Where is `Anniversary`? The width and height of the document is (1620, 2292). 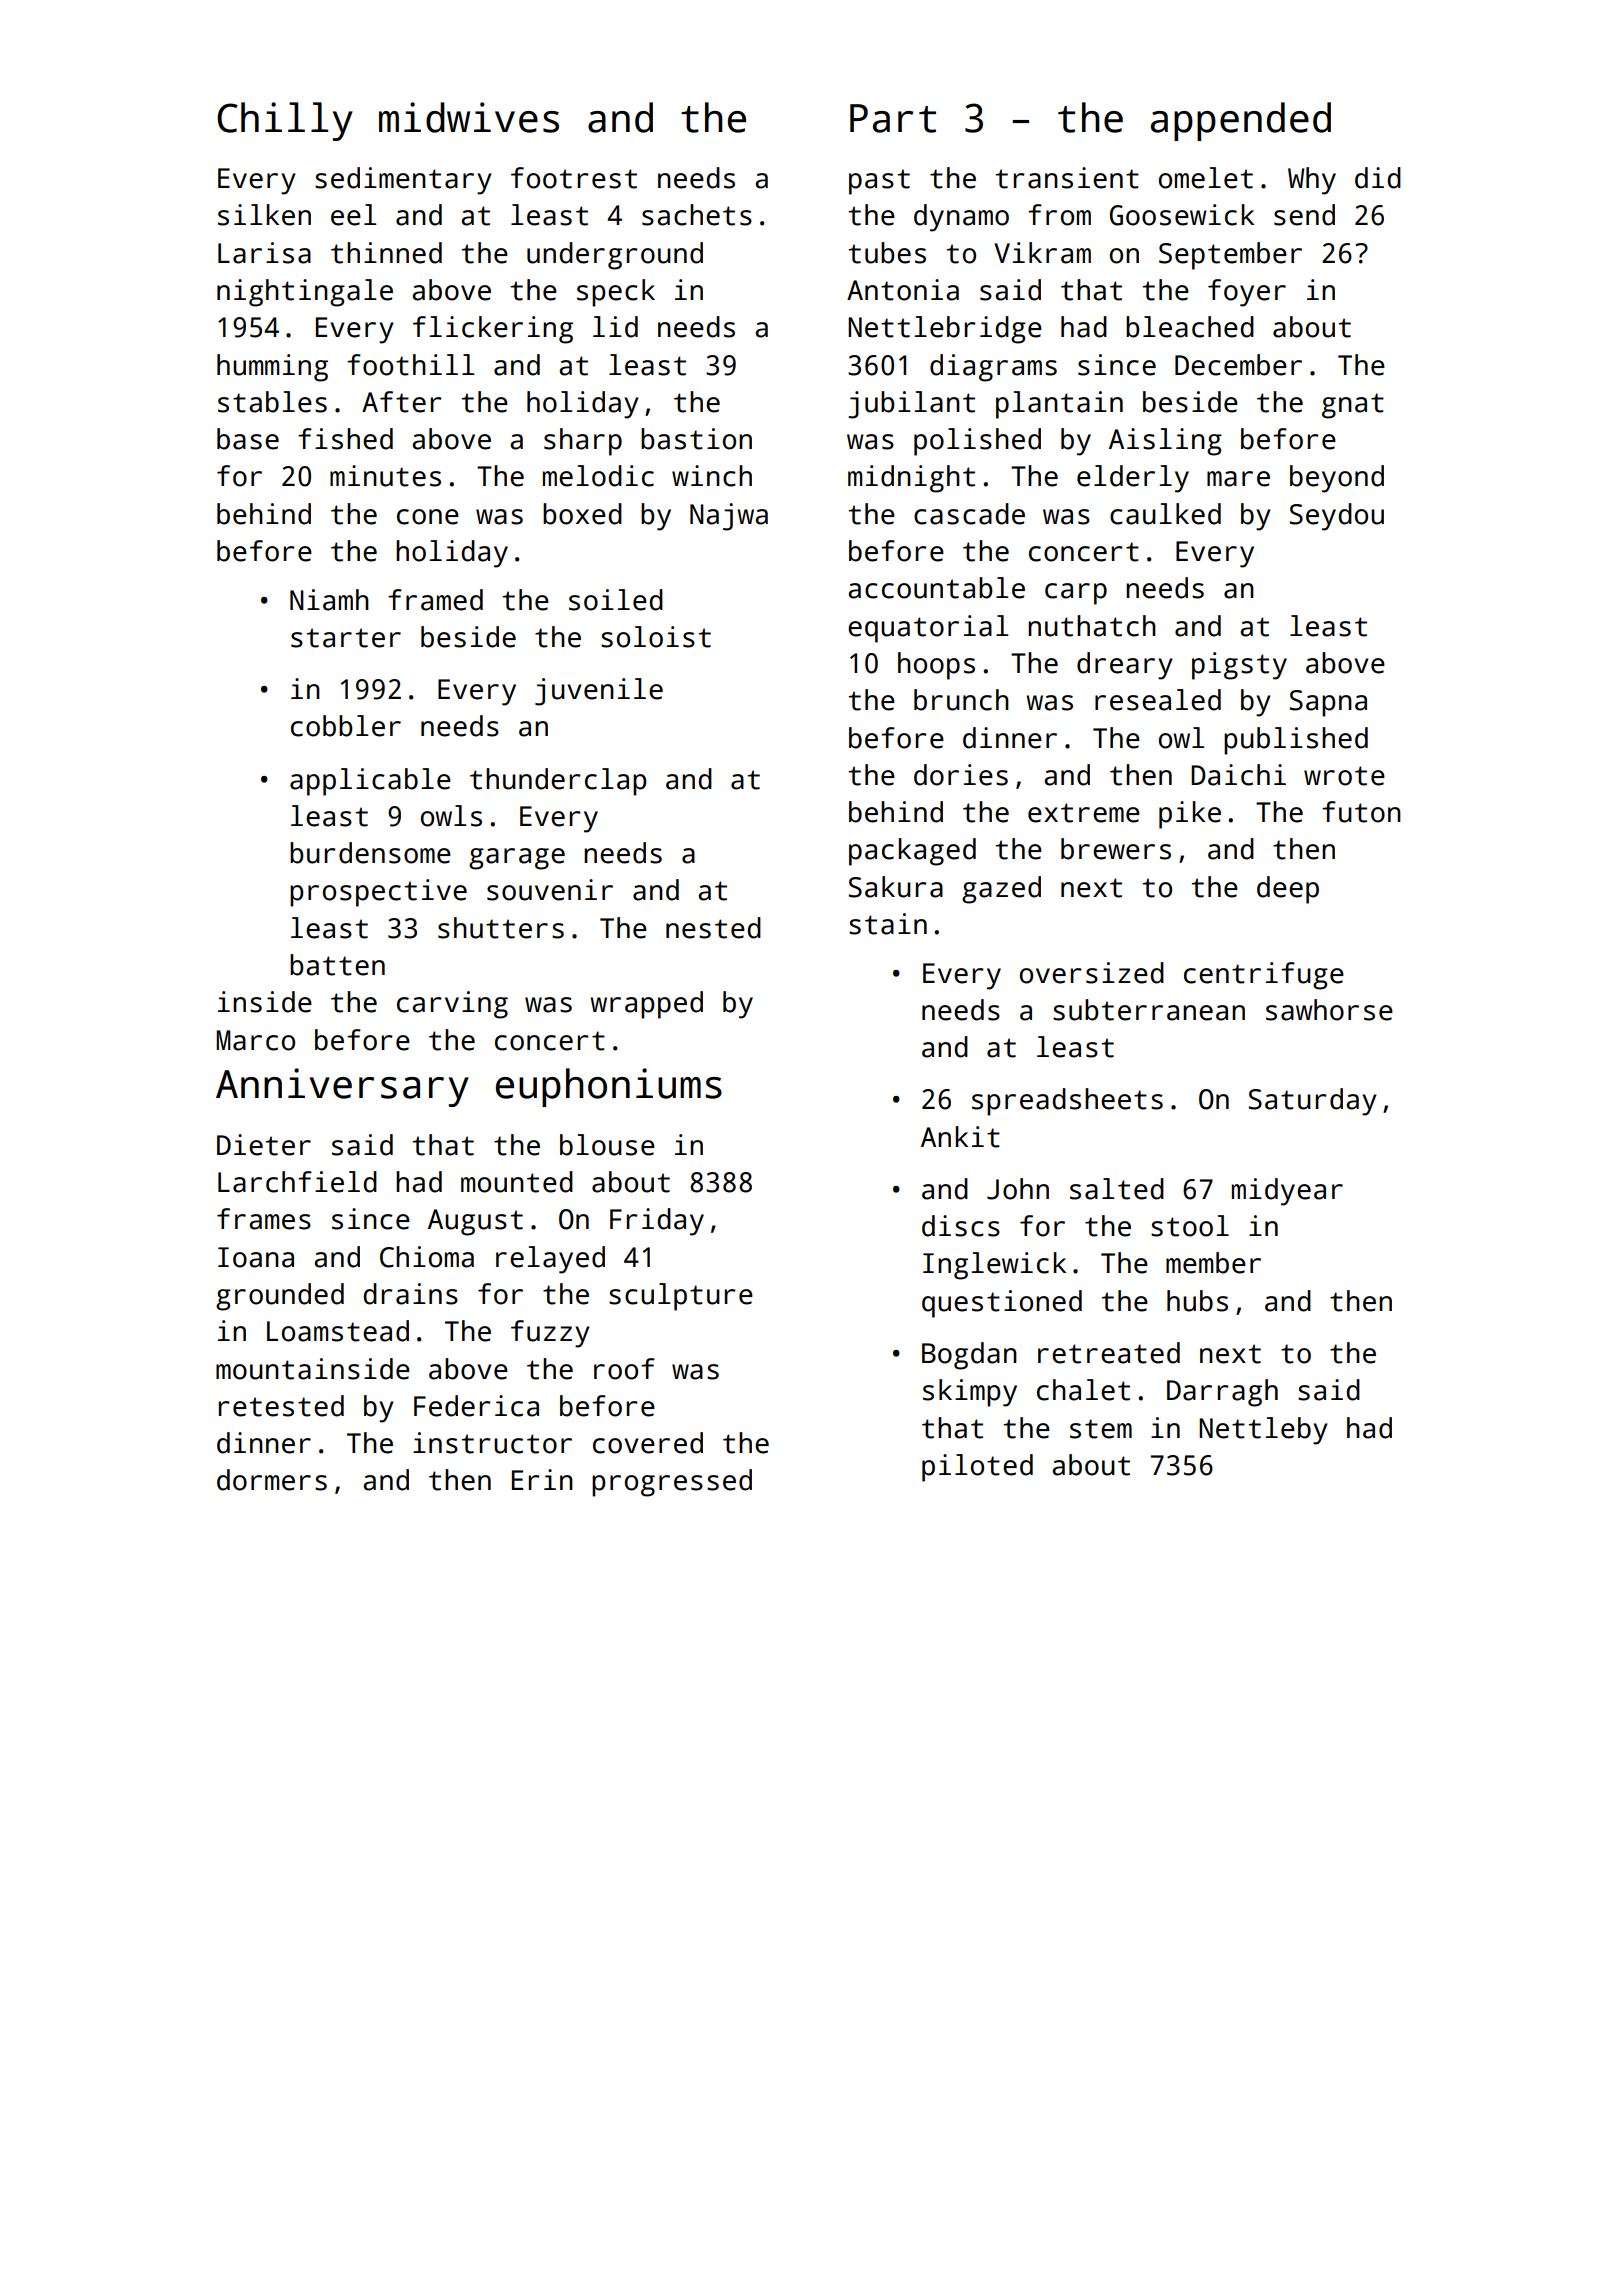 Anniversary is located at coordinates (342, 1087).
